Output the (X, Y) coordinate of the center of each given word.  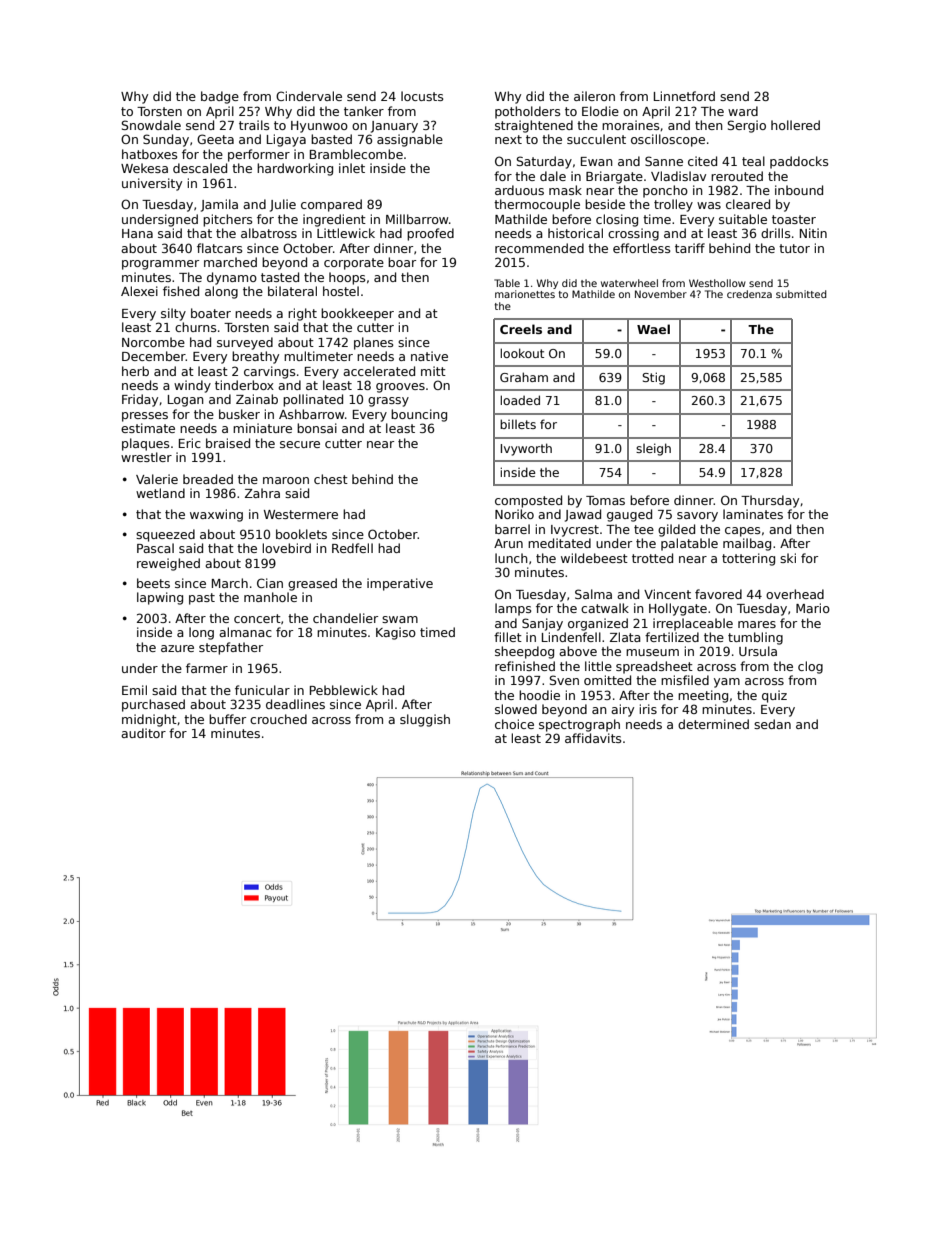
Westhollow (717, 283)
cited (702, 161)
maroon (286, 480)
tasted (280, 277)
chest (331, 479)
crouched (278, 719)
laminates (753, 514)
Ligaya (286, 140)
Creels (521, 329)
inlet (352, 168)
